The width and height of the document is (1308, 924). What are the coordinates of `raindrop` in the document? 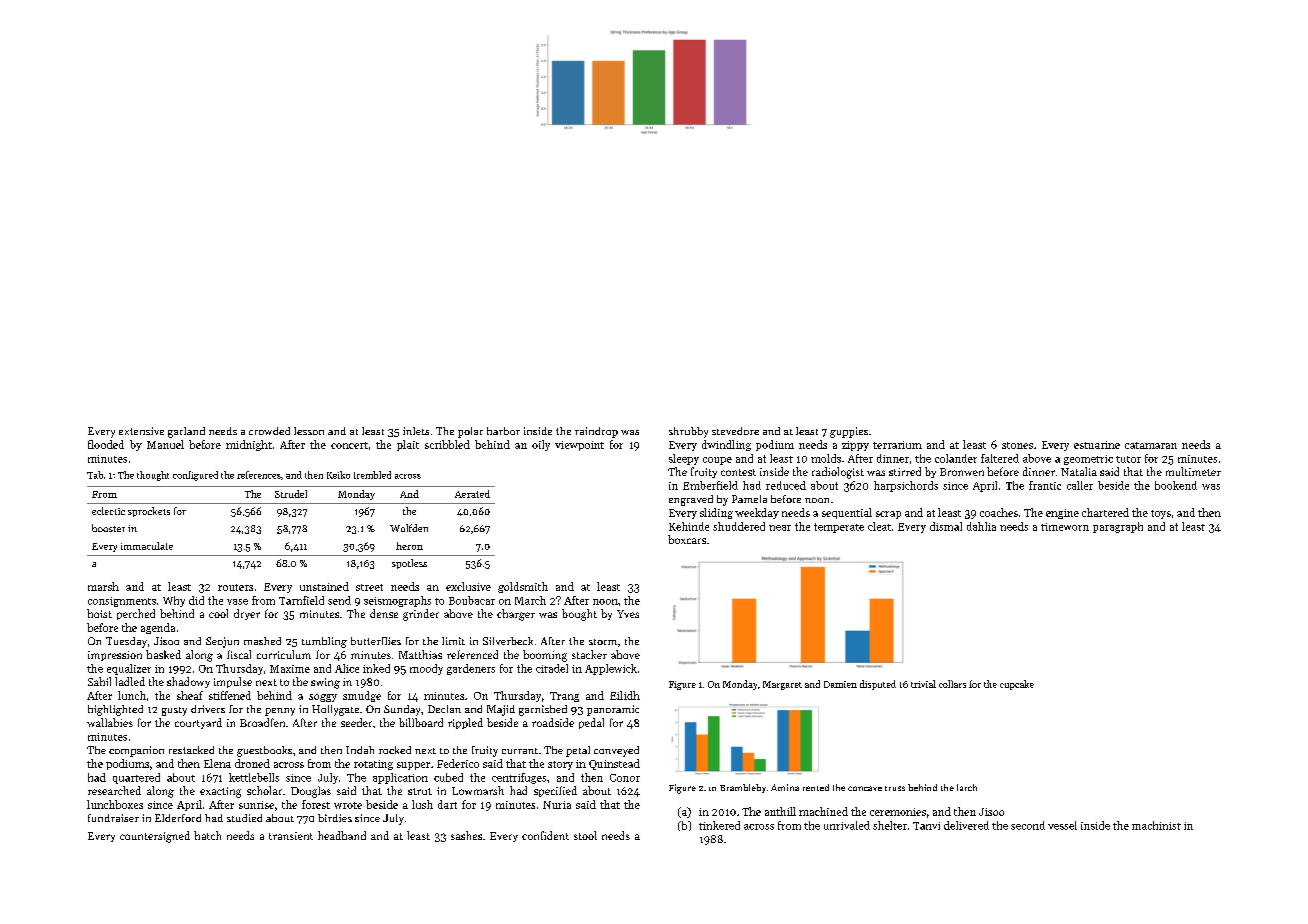 It's located at (596, 432).
